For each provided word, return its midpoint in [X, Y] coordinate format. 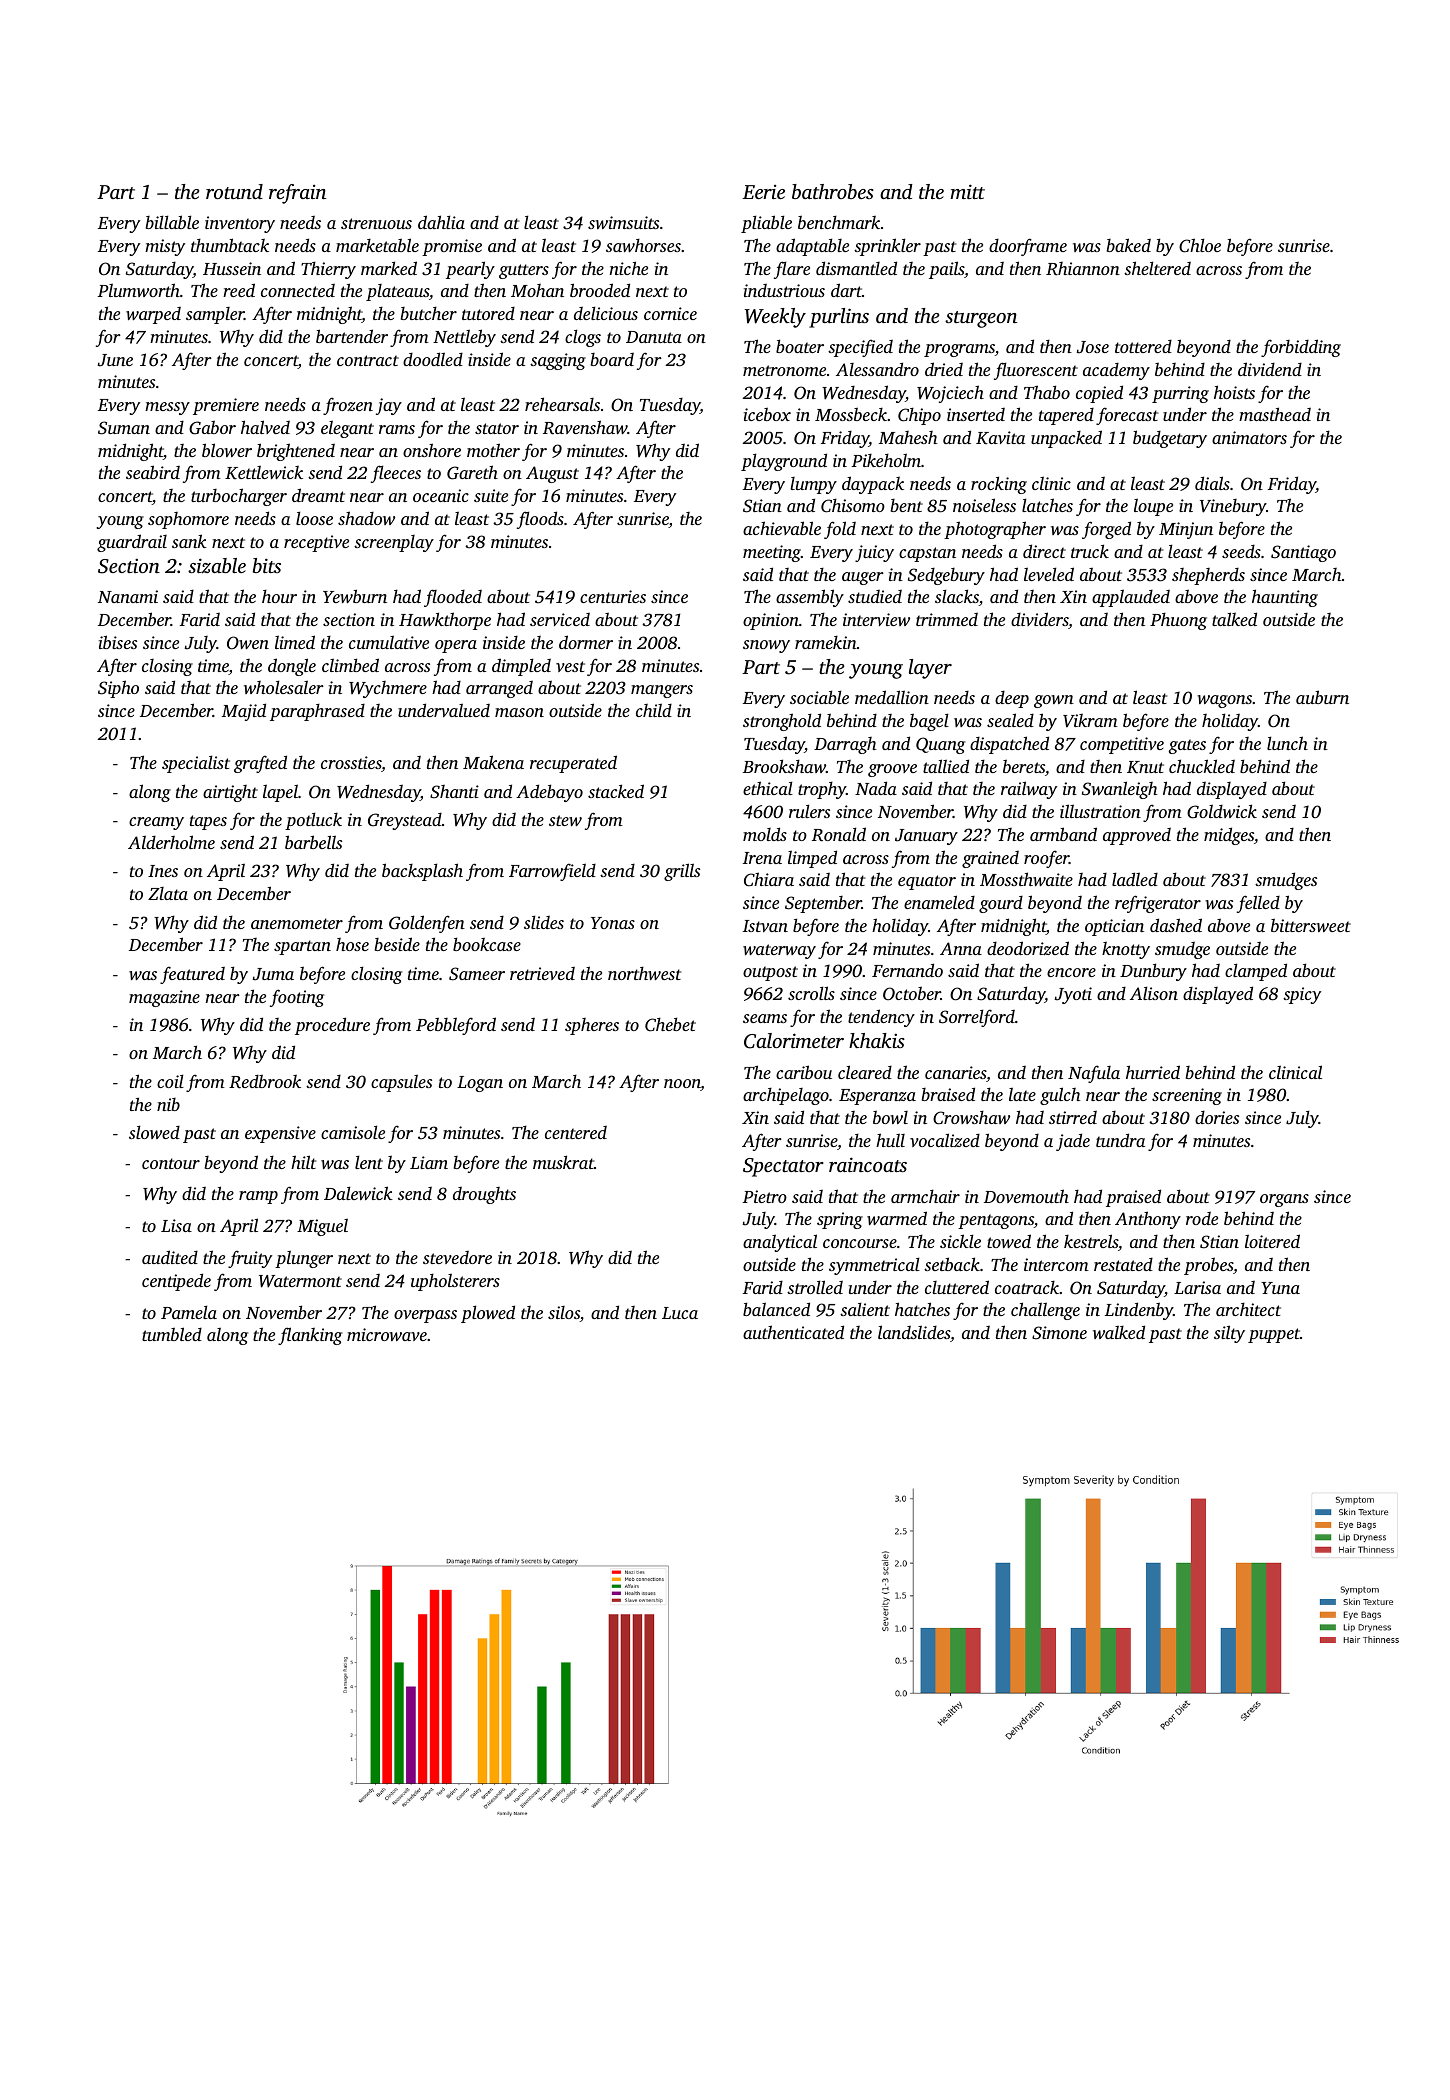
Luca [680, 1313]
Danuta [654, 337]
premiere [226, 406]
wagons [1224, 701]
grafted [260, 764]
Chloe [1200, 245]
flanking [310, 1336]
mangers [662, 691]
